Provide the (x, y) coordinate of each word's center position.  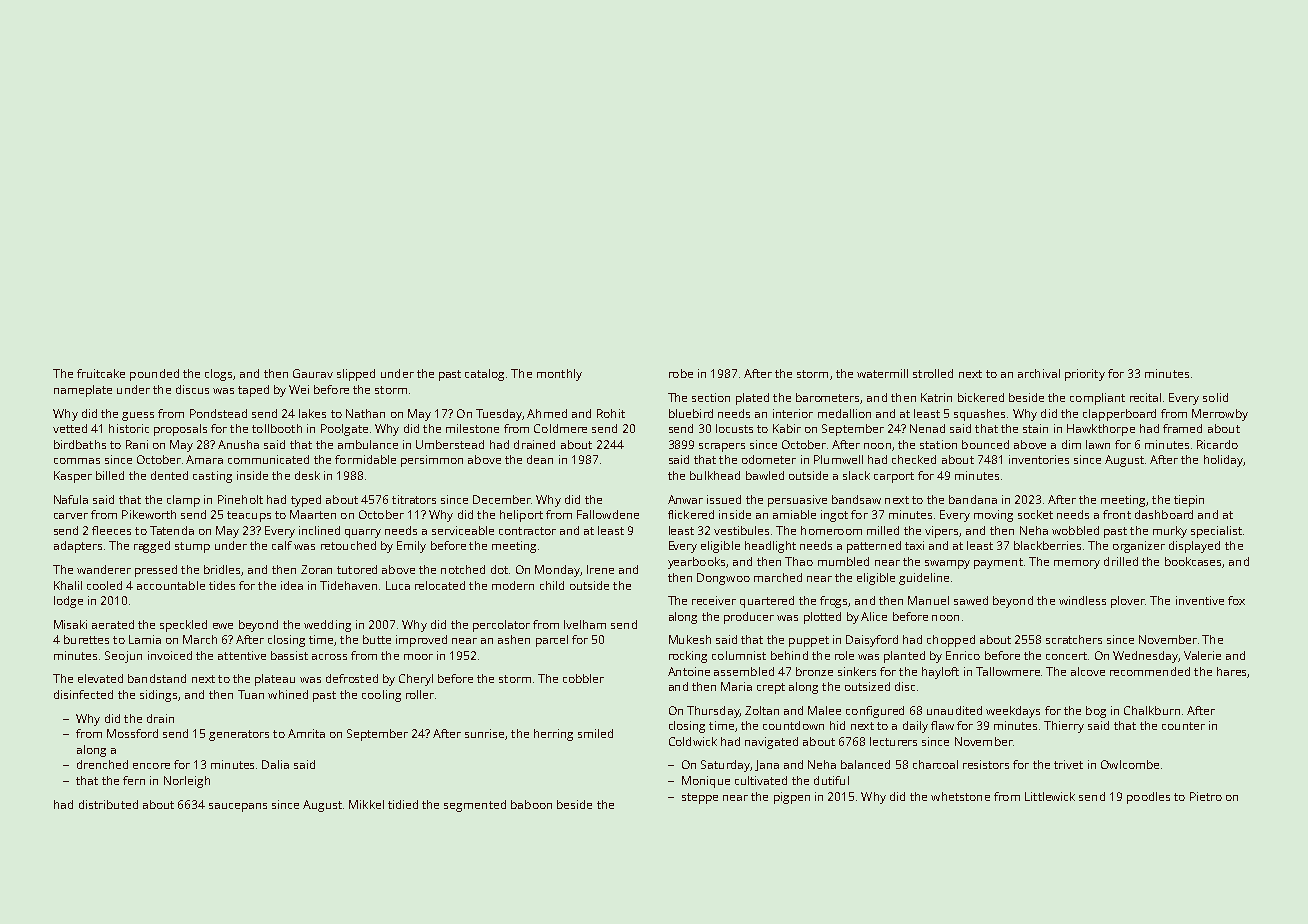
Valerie (1202, 655)
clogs (218, 375)
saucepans (238, 807)
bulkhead (715, 475)
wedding (327, 626)
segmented (475, 806)
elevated (100, 678)
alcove (1088, 671)
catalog (484, 375)
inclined (319, 530)
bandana (973, 499)
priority (1085, 375)
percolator (501, 626)
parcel (552, 641)
